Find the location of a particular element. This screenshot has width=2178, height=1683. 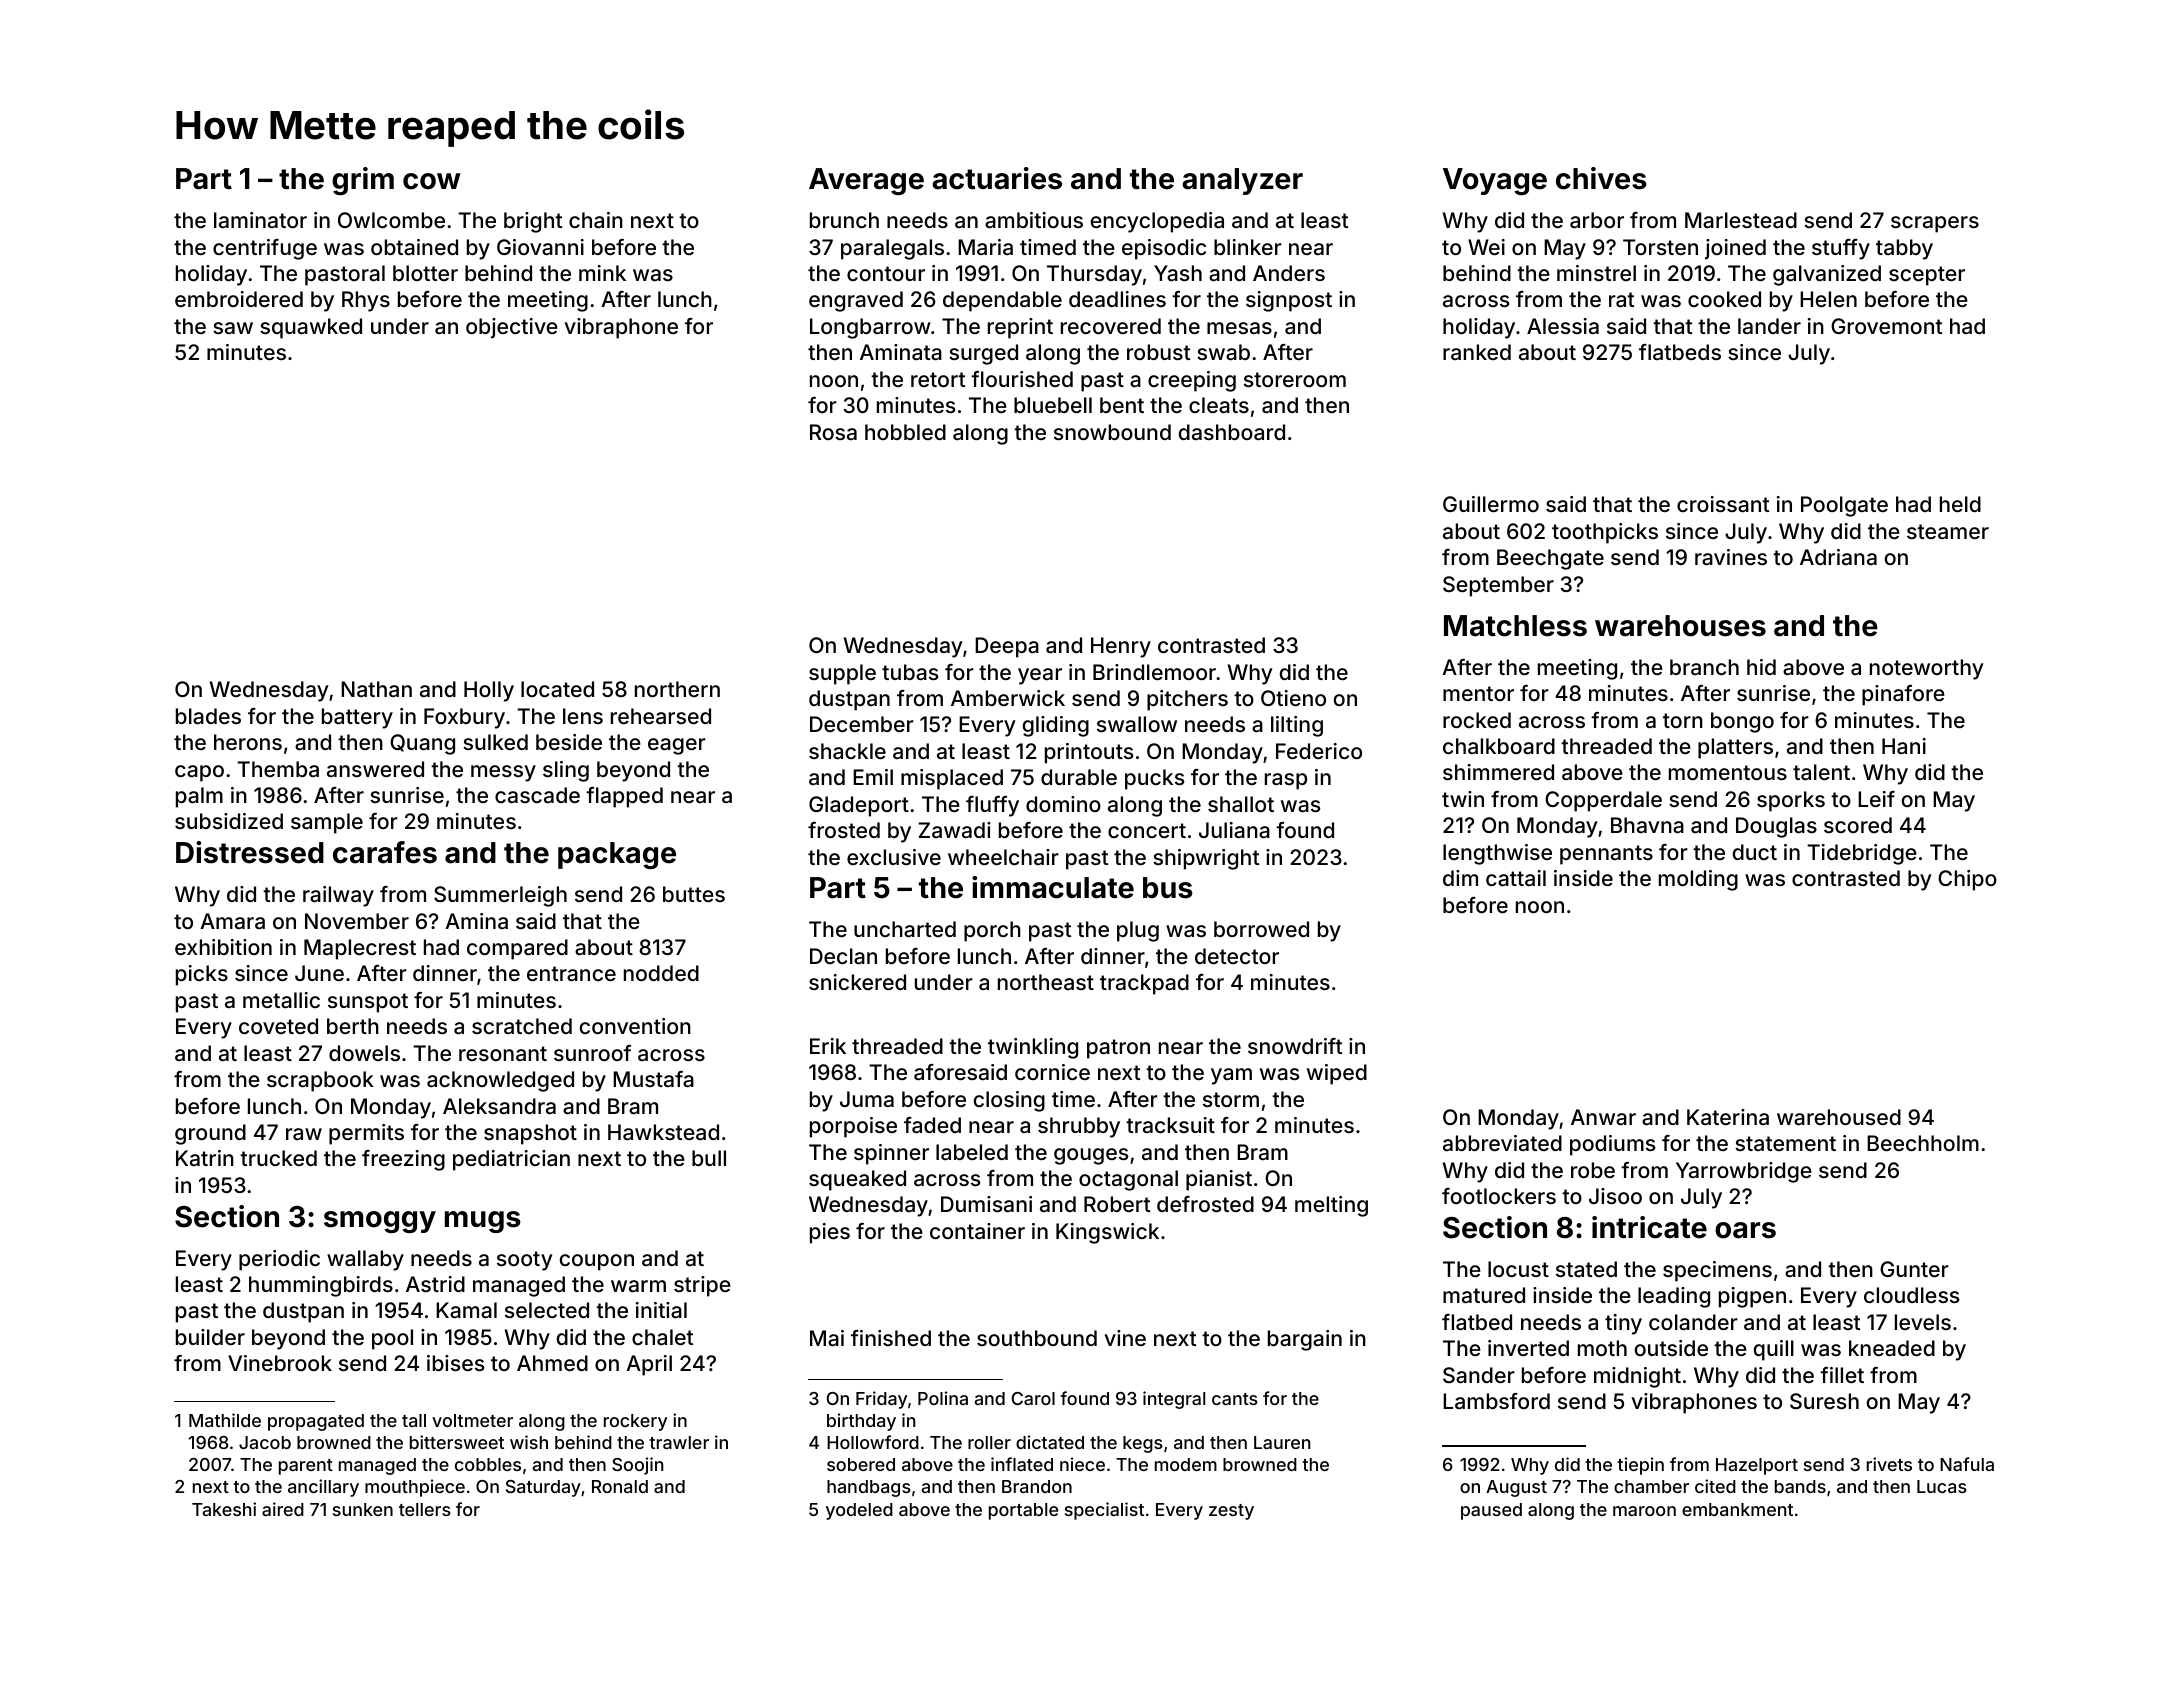

paralegals is located at coordinates (892, 249).
